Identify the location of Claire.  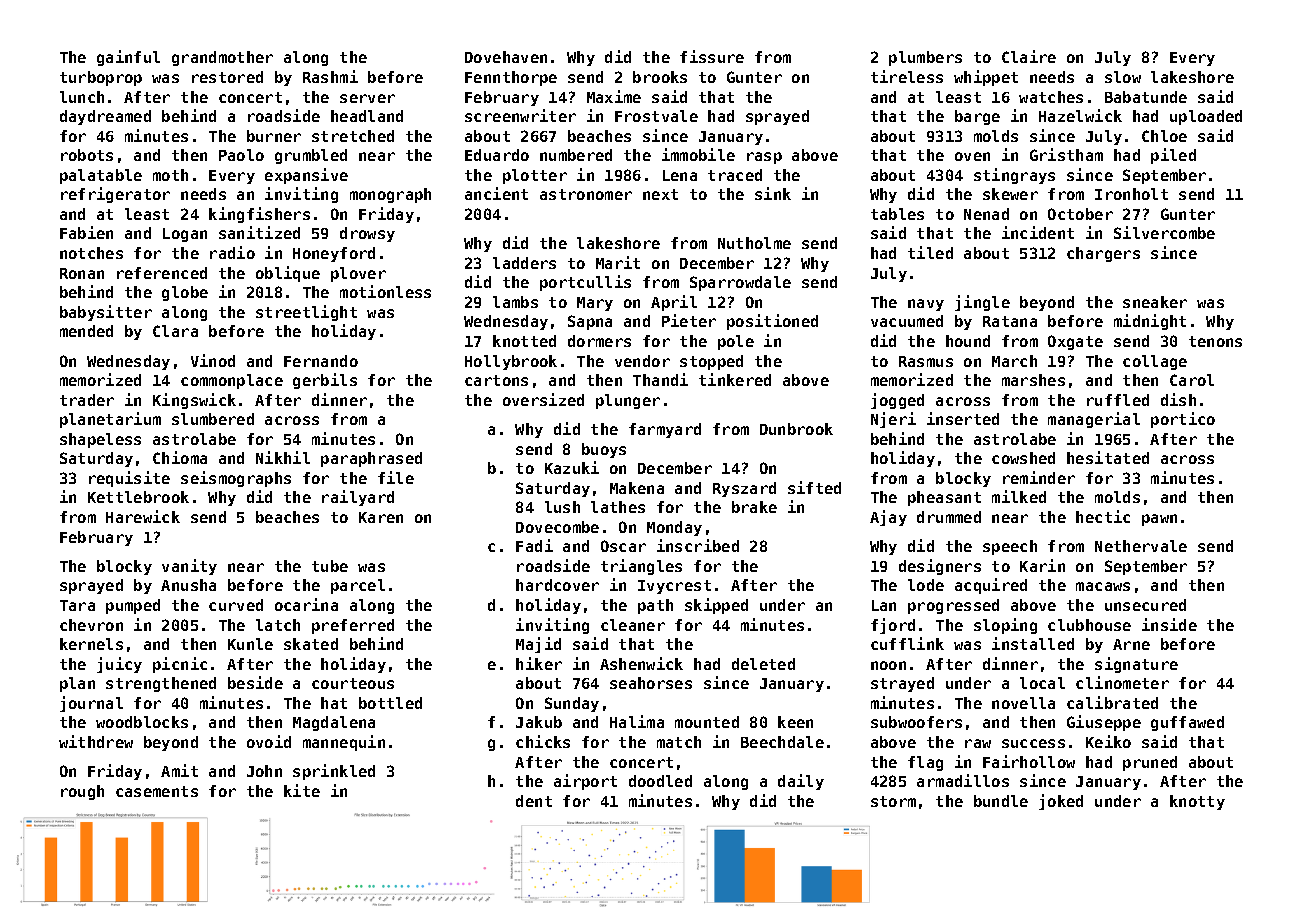
(1029, 56).
